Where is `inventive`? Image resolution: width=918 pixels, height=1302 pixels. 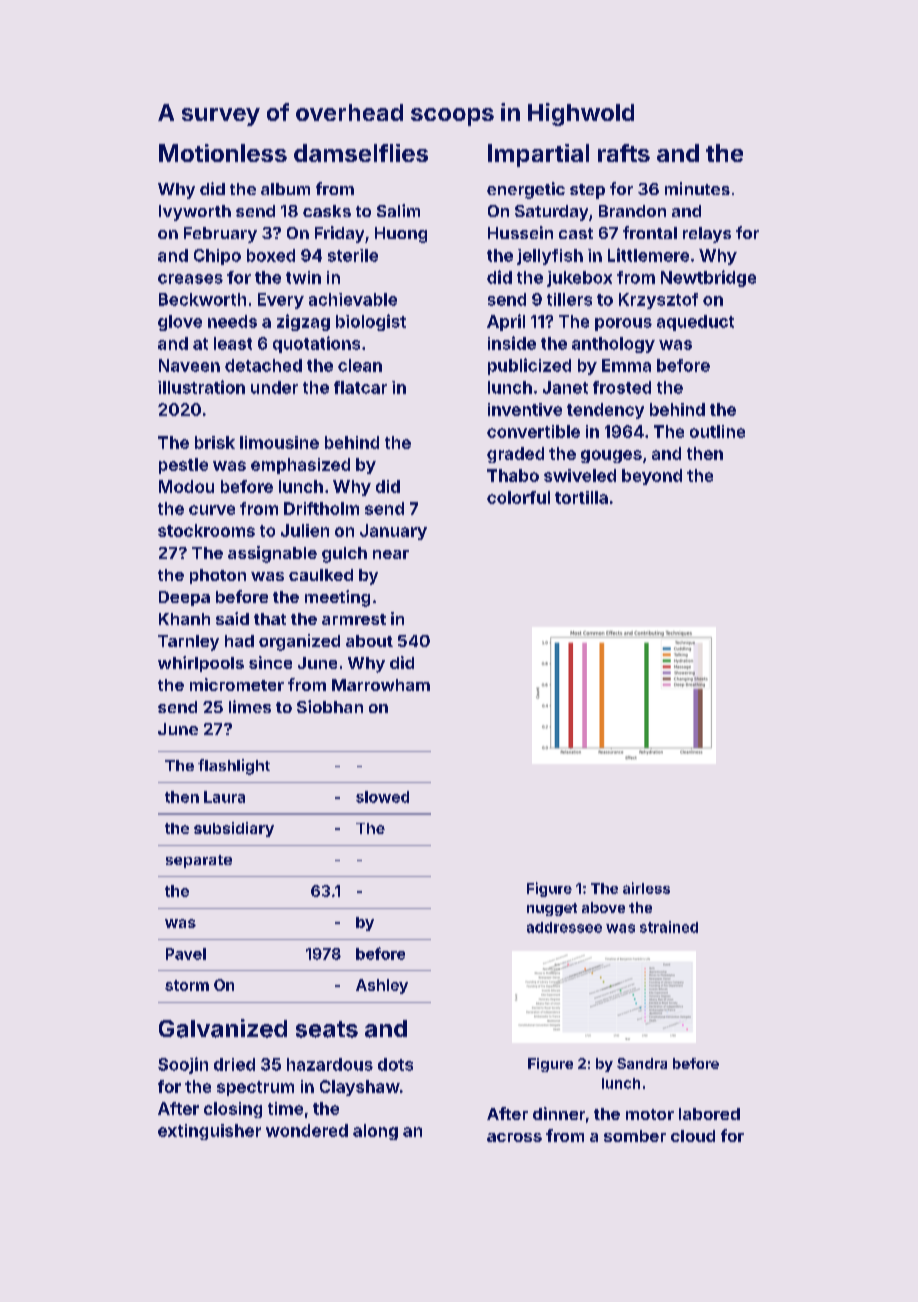 inventive is located at coordinates (525, 409).
